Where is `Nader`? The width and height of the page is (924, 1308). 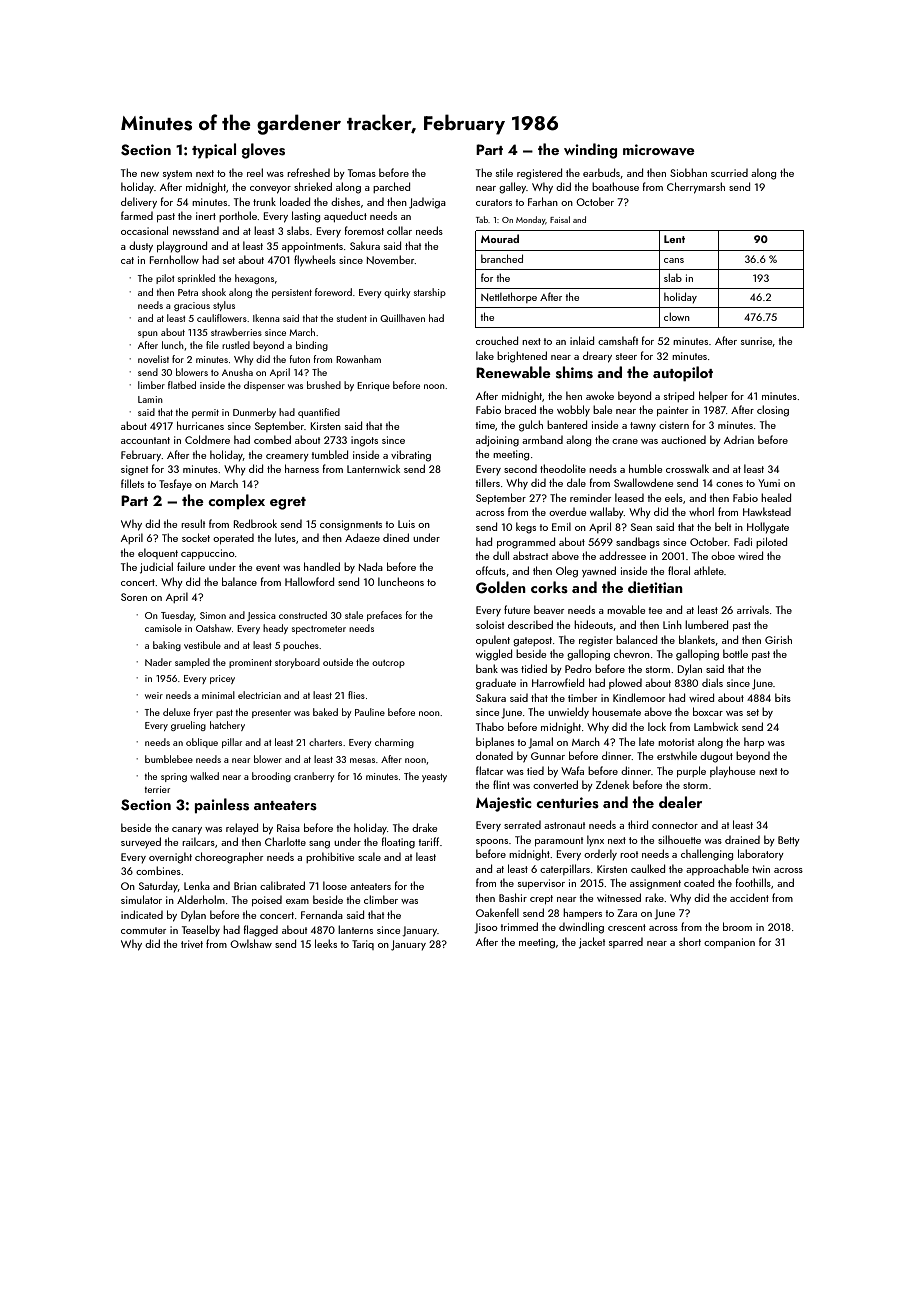
Nader is located at coordinates (158, 662).
